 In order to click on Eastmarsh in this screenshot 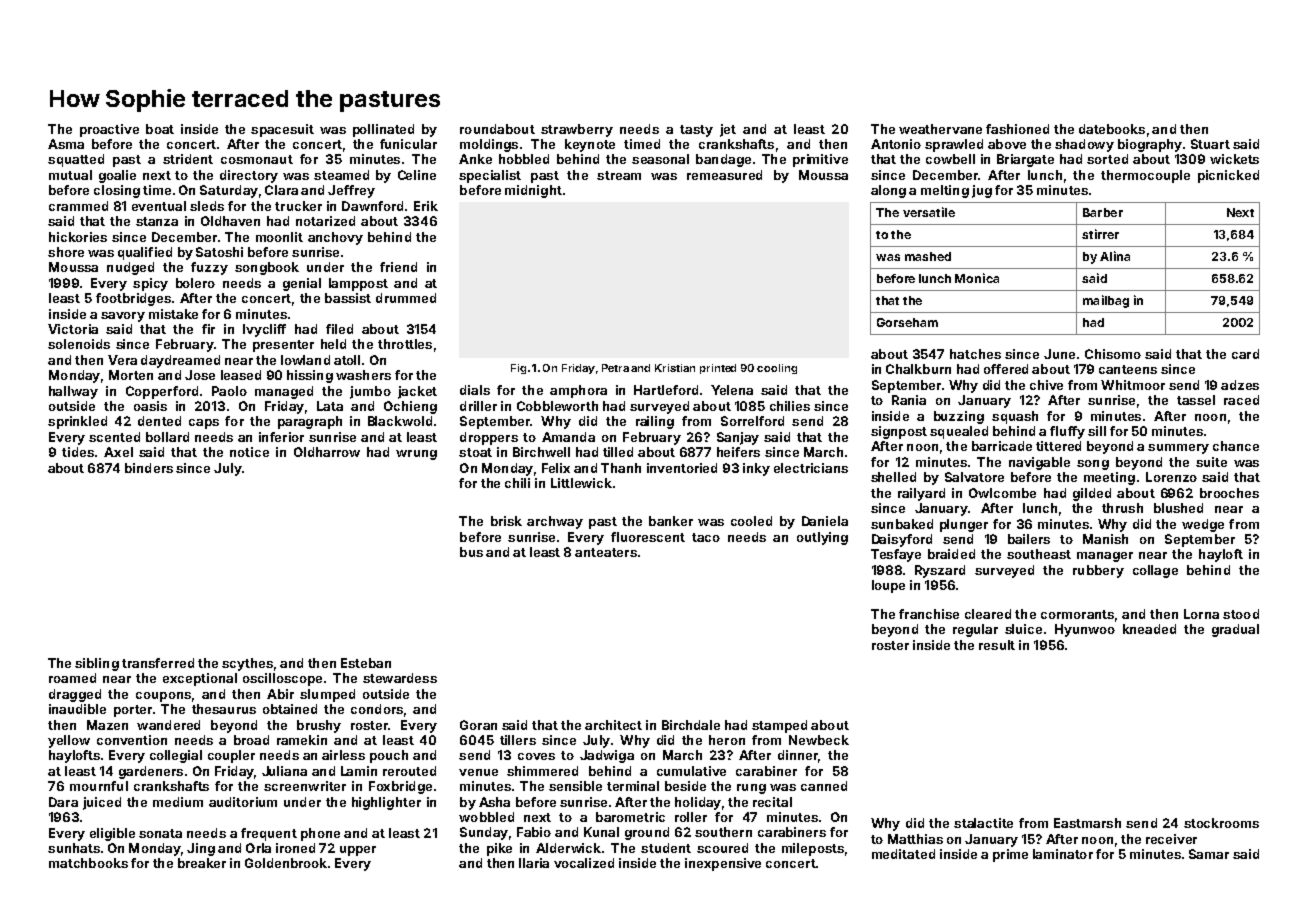, I will do `click(1087, 823)`.
